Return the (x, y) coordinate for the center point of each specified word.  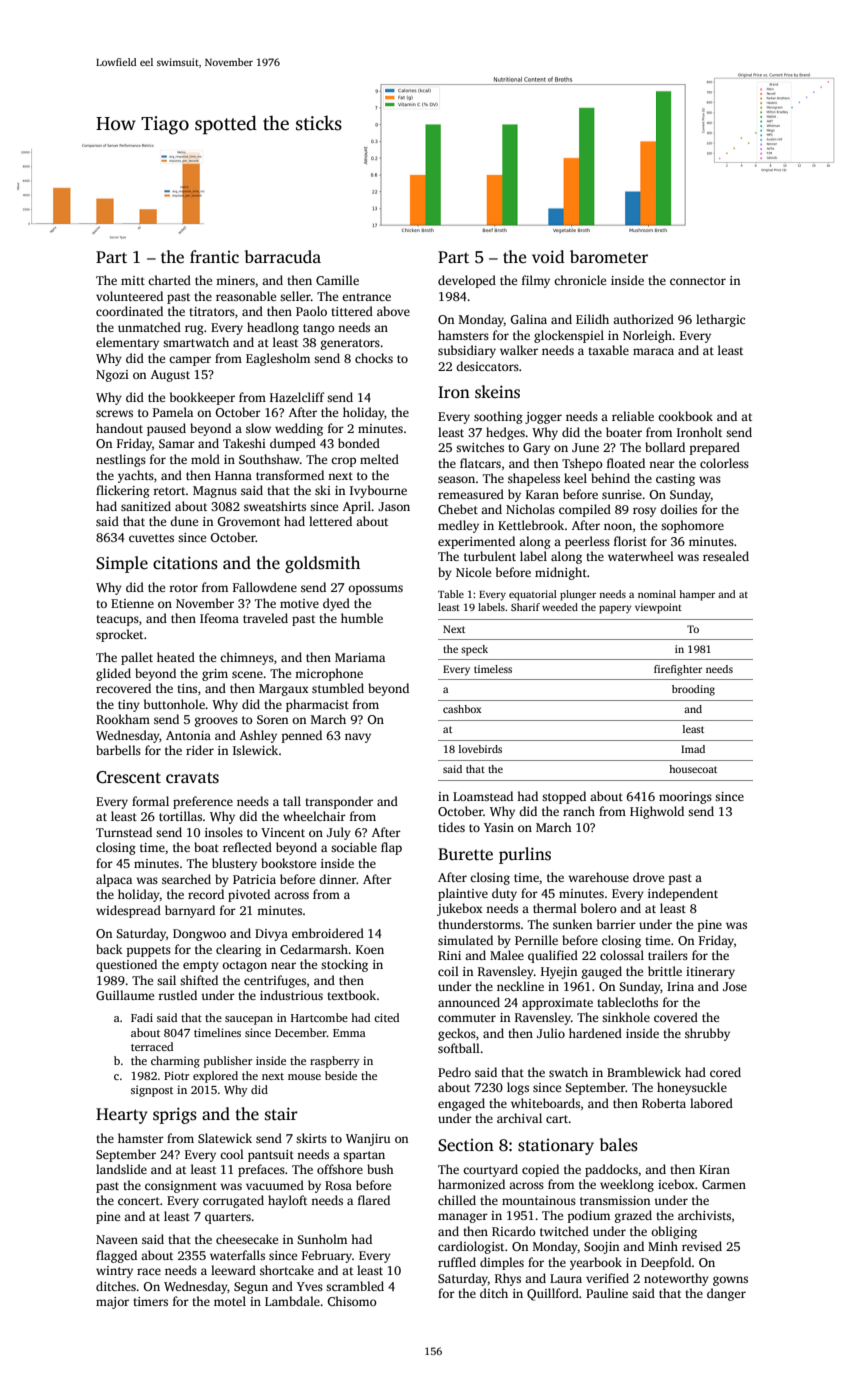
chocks (374, 358)
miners (235, 280)
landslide (121, 1169)
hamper (697, 595)
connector (698, 281)
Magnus (215, 492)
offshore (340, 1169)
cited (386, 1017)
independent (683, 894)
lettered (330, 521)
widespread (128, 911)
